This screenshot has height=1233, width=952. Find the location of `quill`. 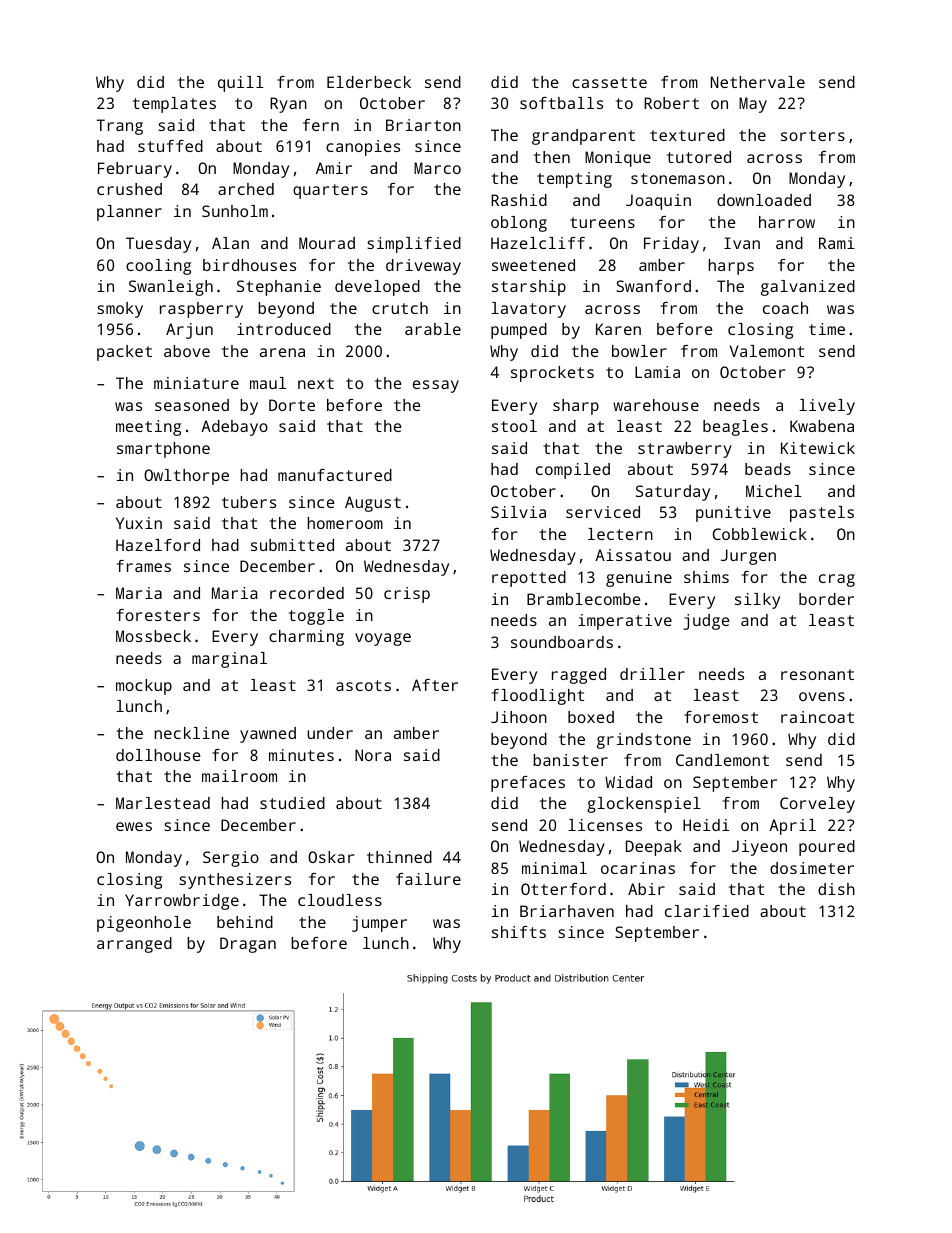

quill is located at coordinates (241, 84).
